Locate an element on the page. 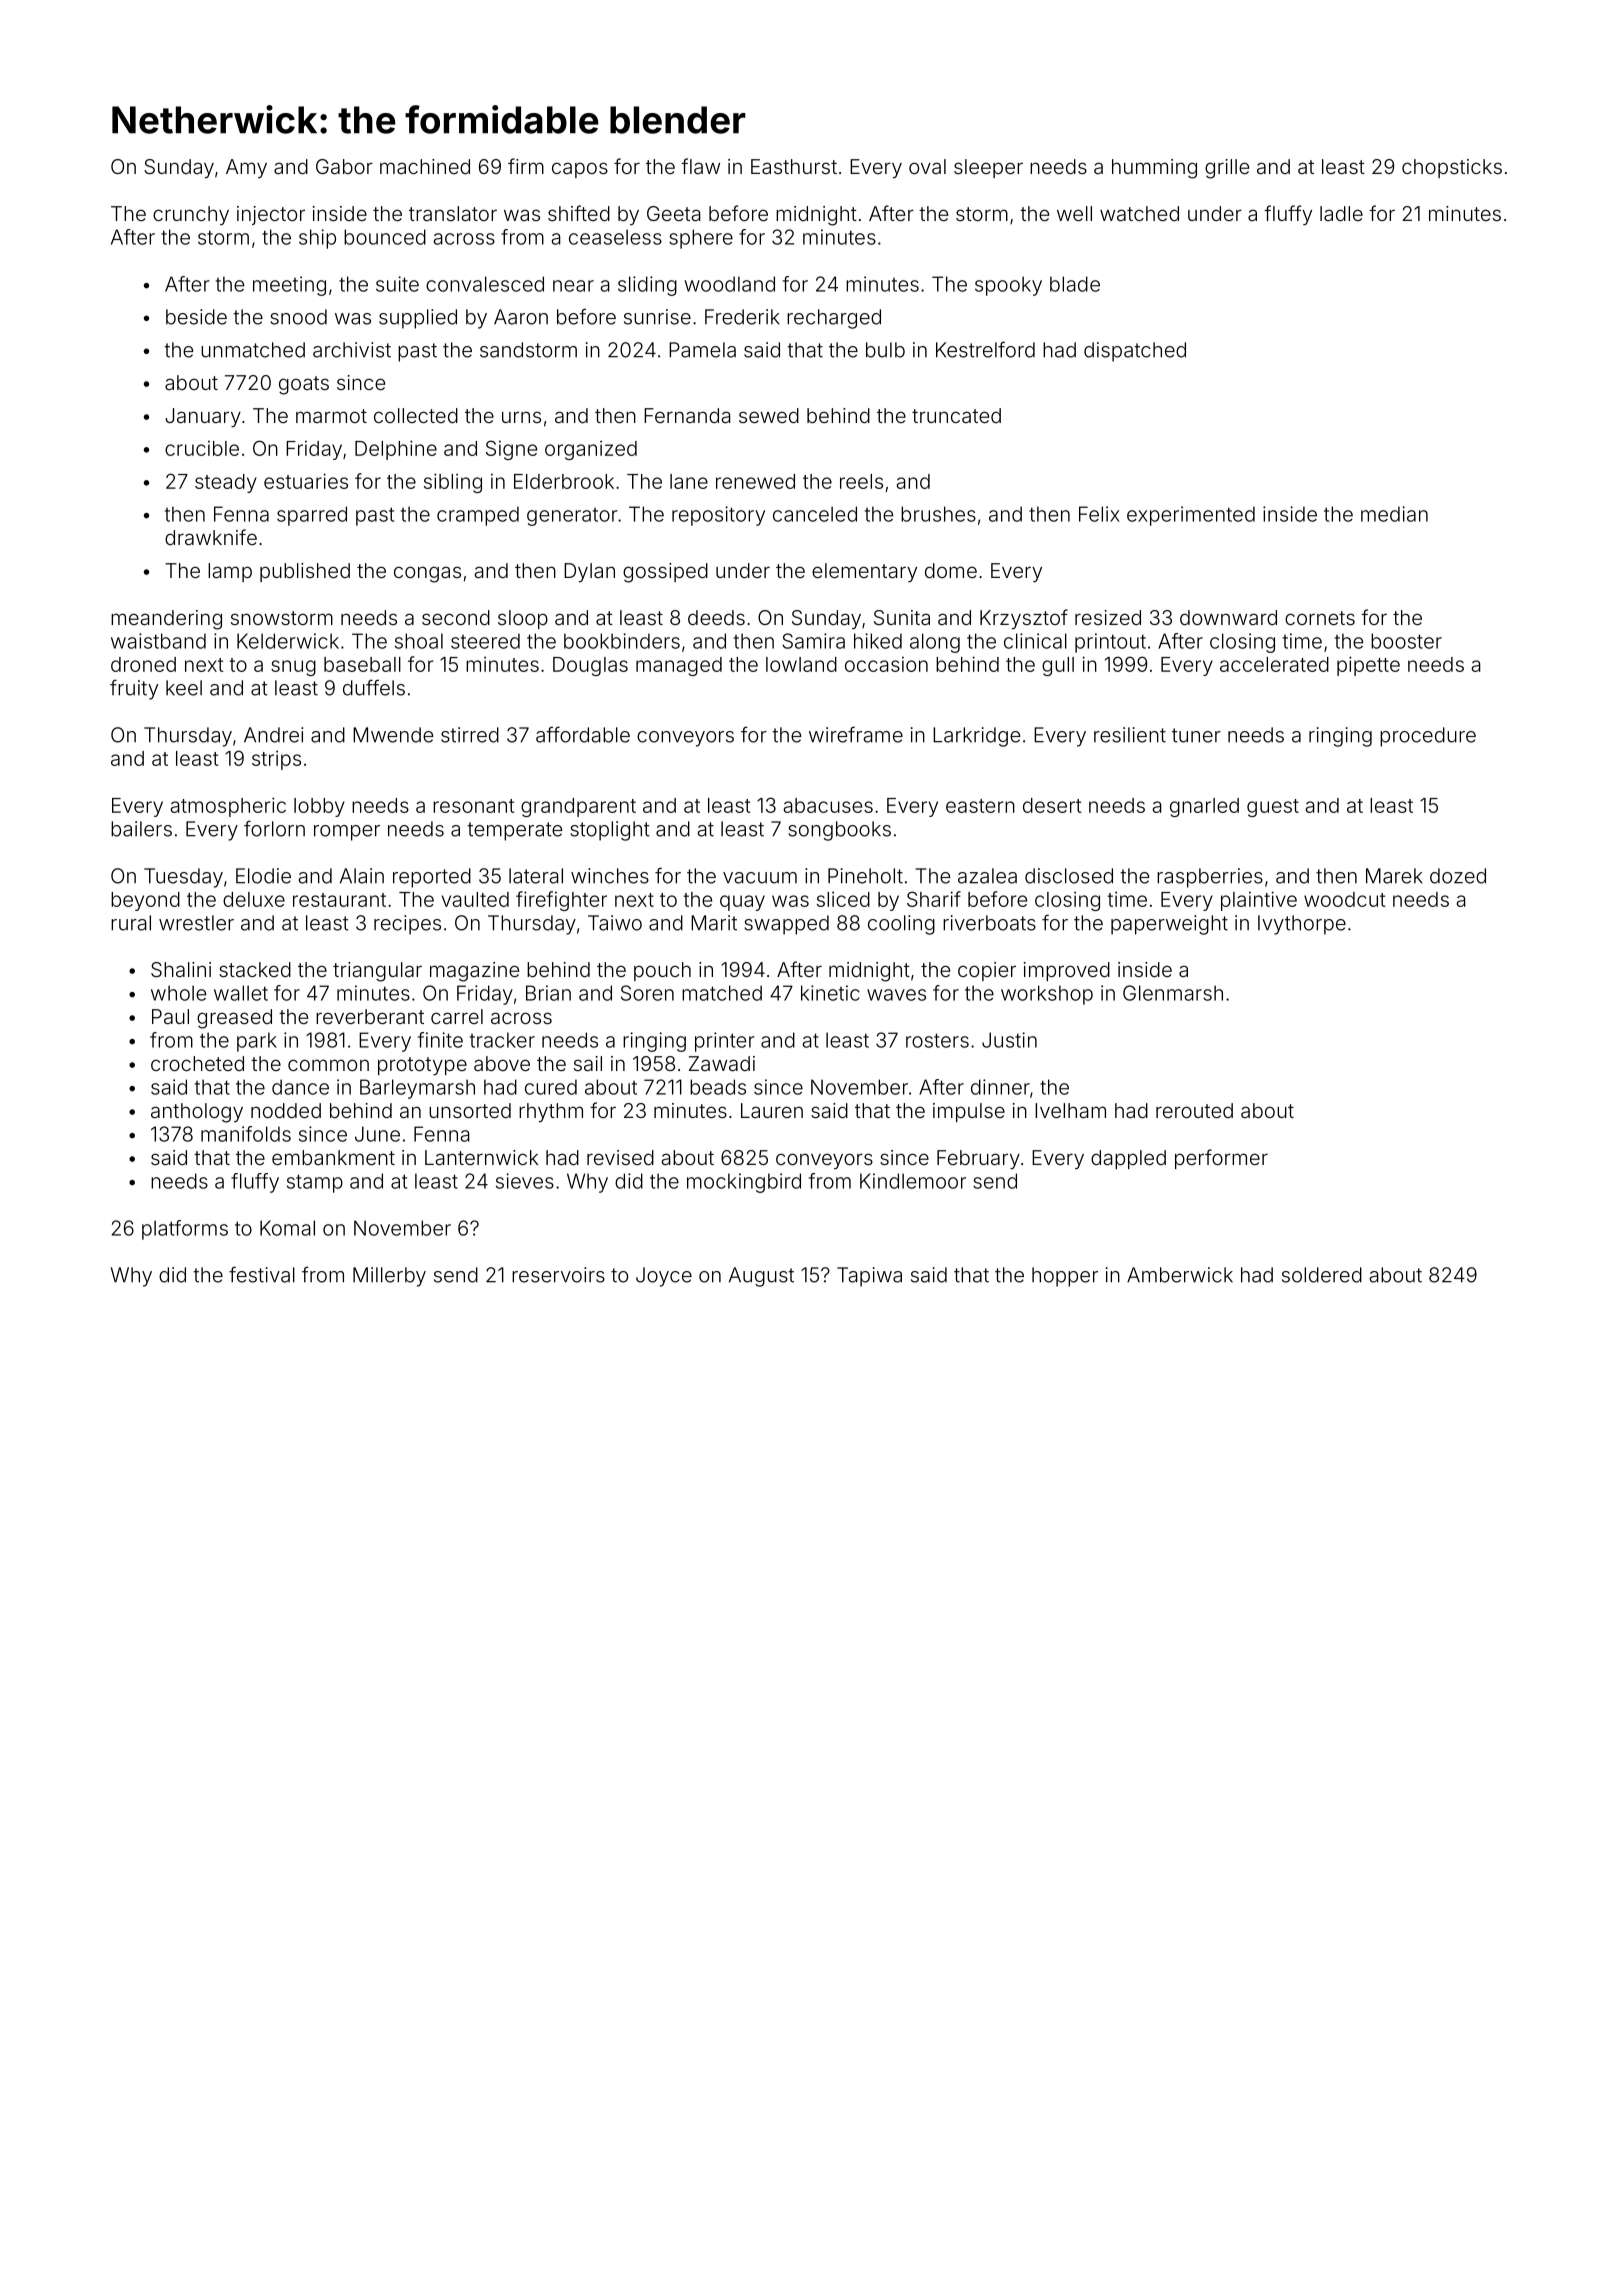 Image resolution: width=1620 pixels, height=2292 pixels. Larkridge is located at coordinates (976, 737).
